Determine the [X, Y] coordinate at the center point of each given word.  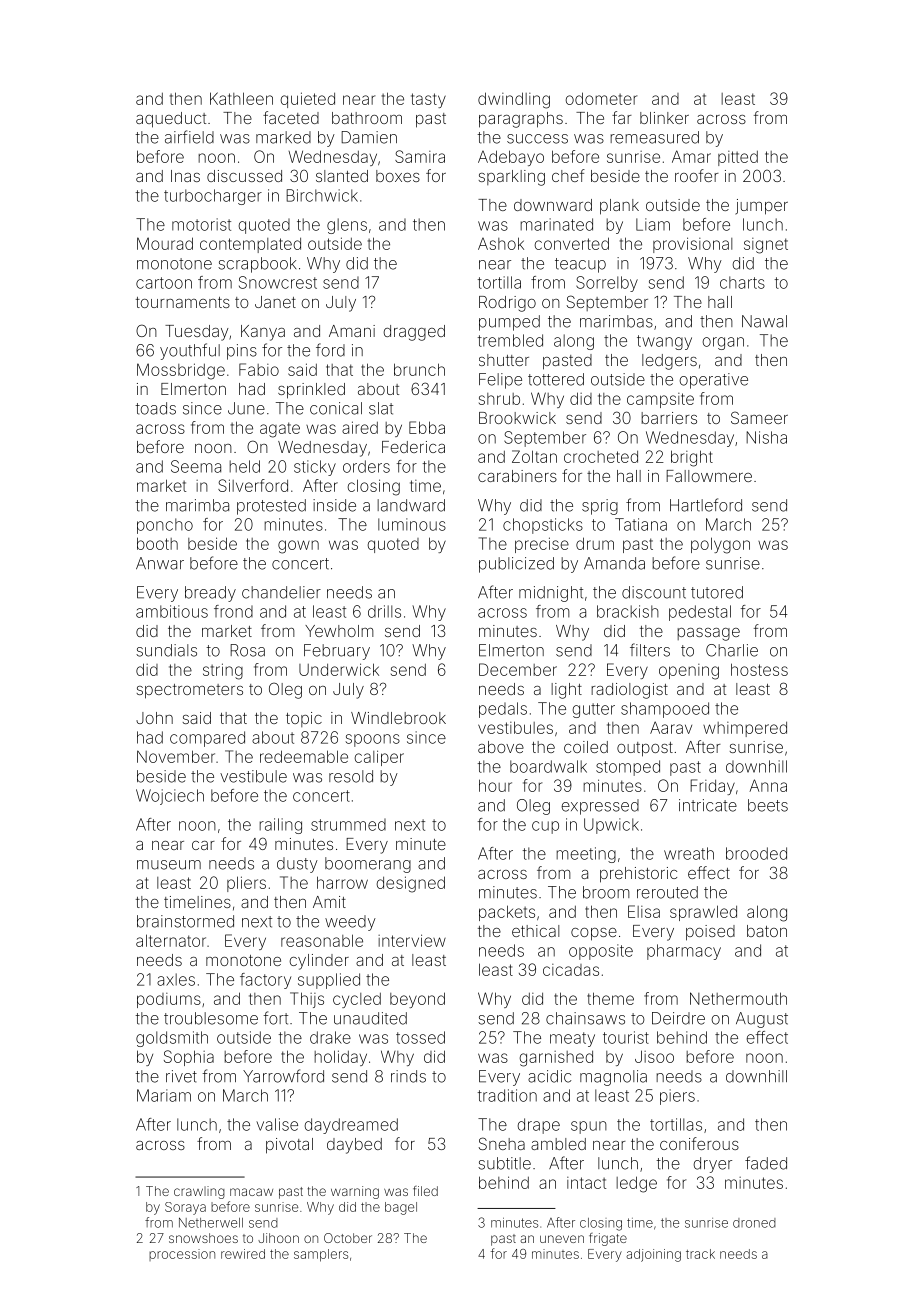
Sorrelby [607, 284]
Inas [185, 176]
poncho [165, 526]
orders [366, 466]
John [154, 718]
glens [347, 226]
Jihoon [278, 1238]
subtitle [504, 1163]
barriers [669, 418]
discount [654, 592]
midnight [551, 594]
